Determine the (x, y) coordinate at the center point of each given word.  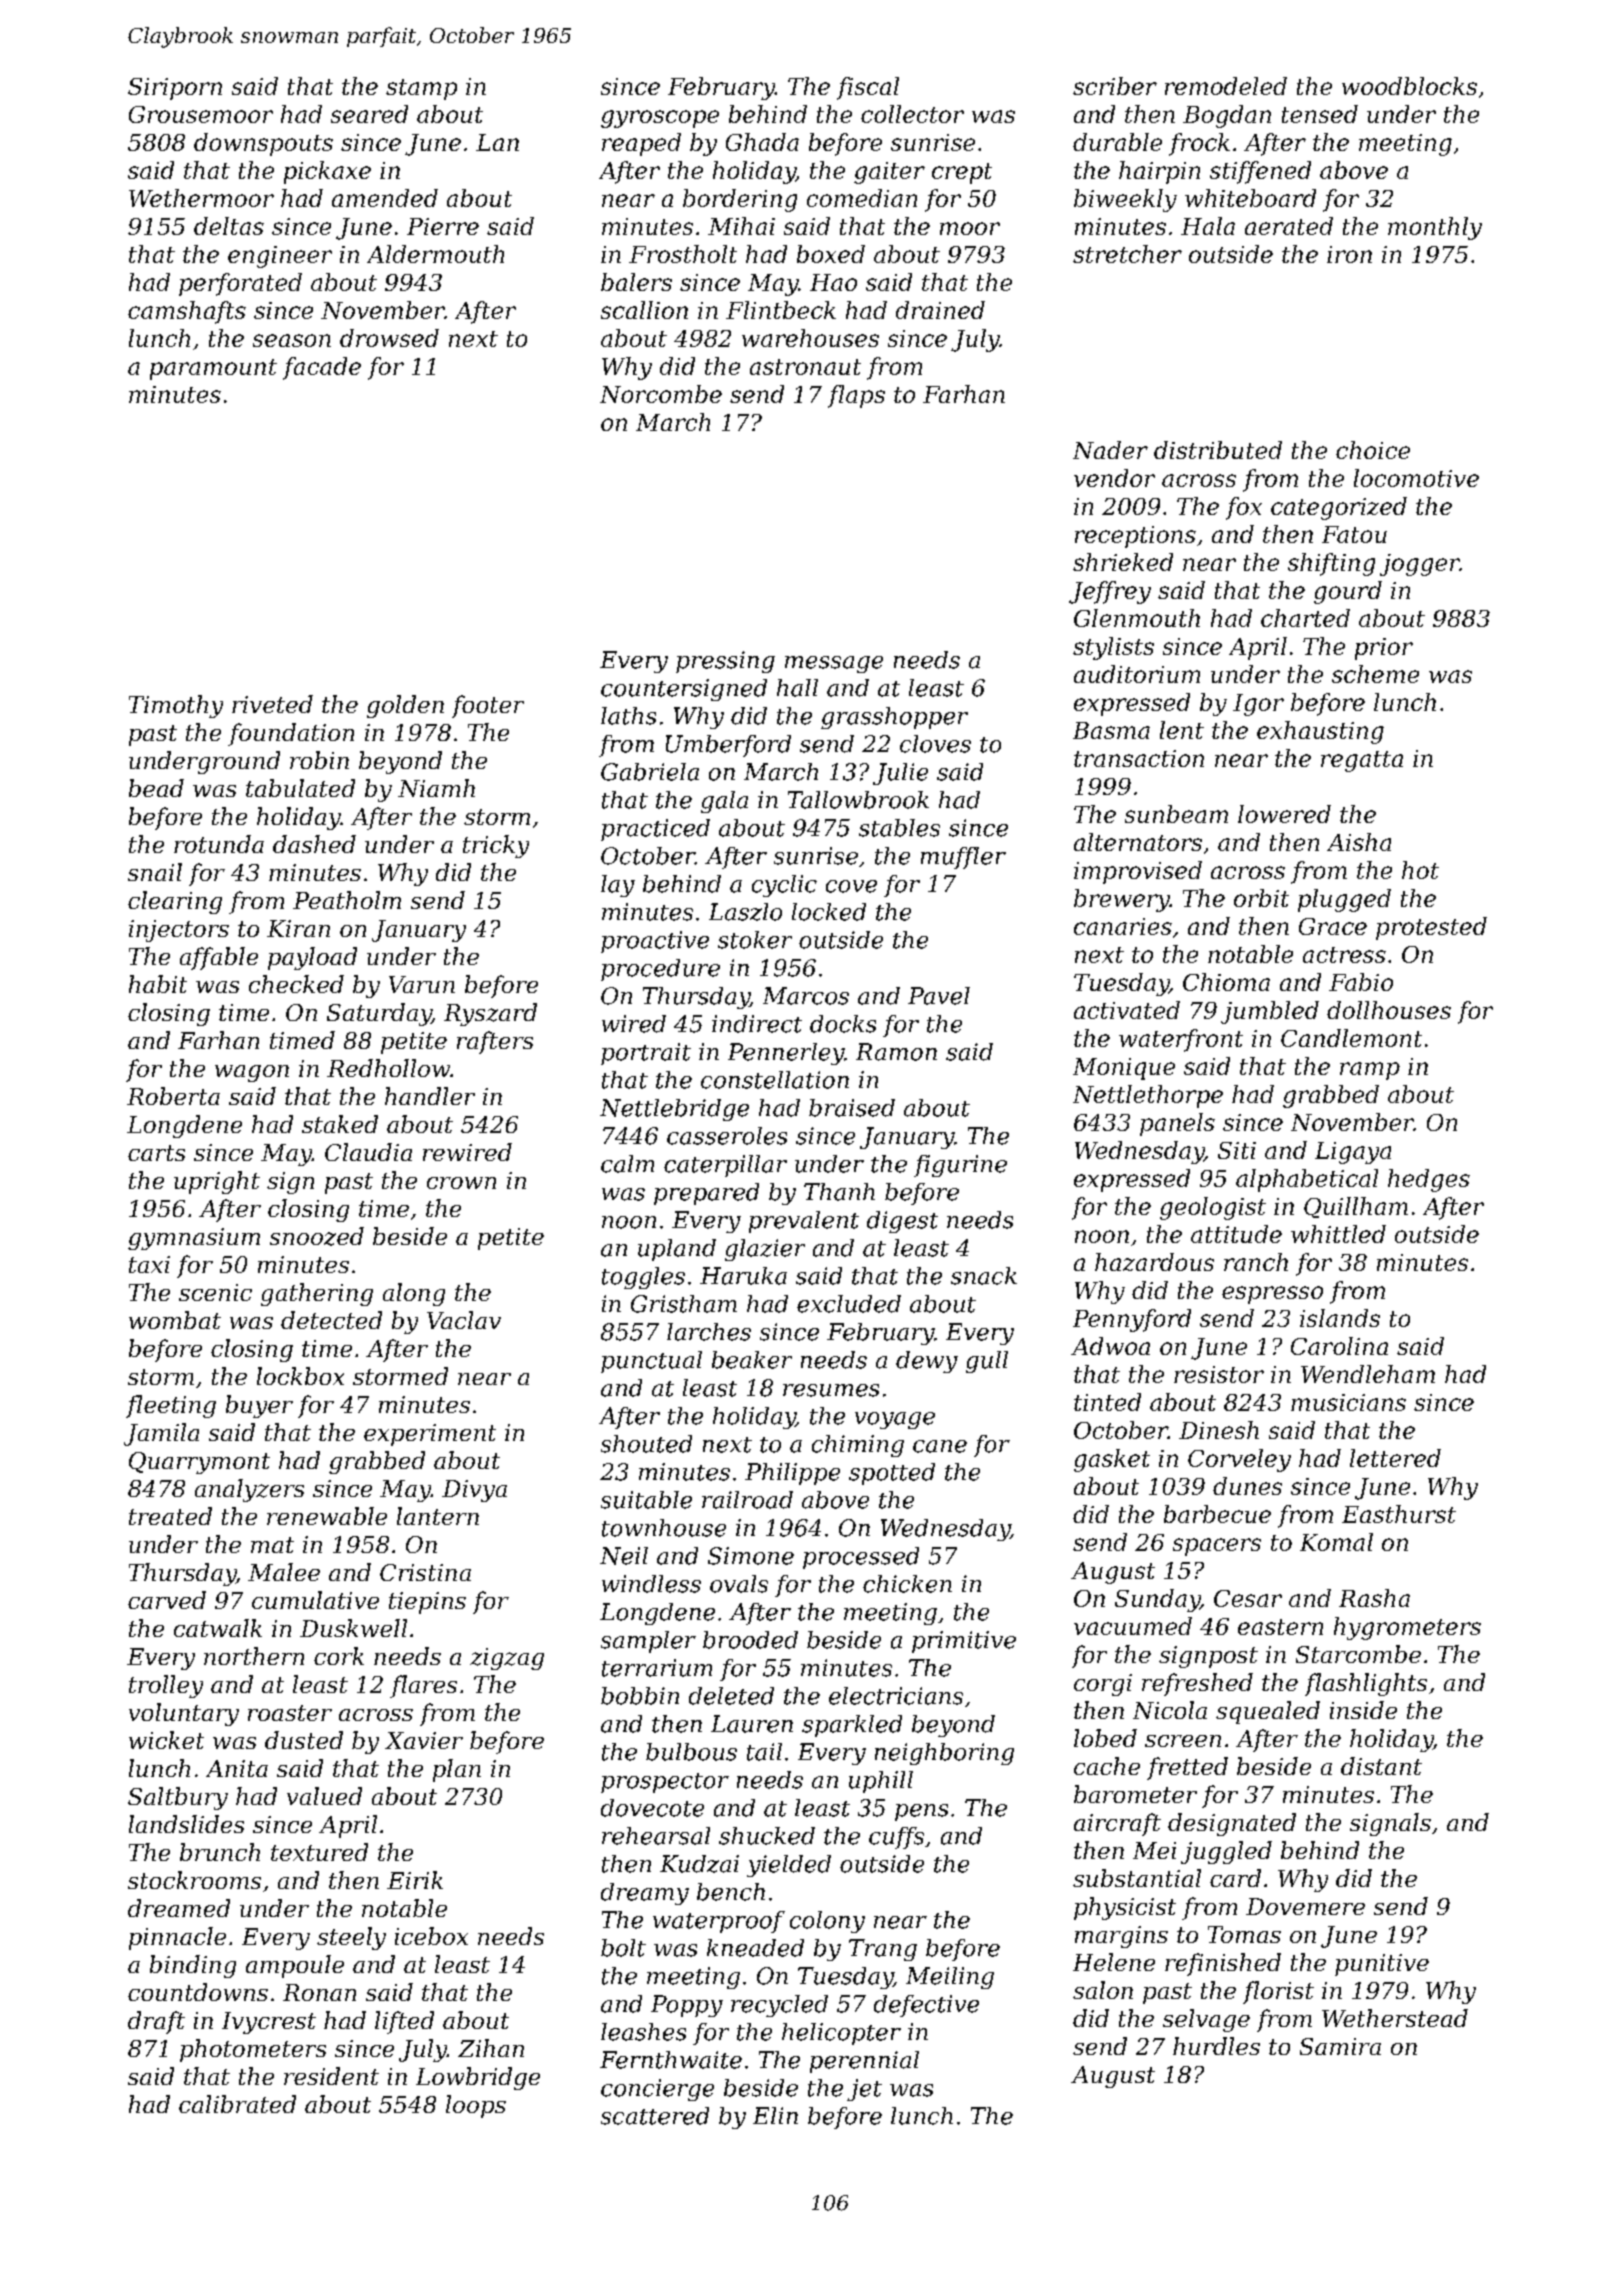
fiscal (868, 88)
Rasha (1374, 1598)
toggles (643, 1278)
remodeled (1226, 86)
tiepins (427, 1603)
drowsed (389, 338)
